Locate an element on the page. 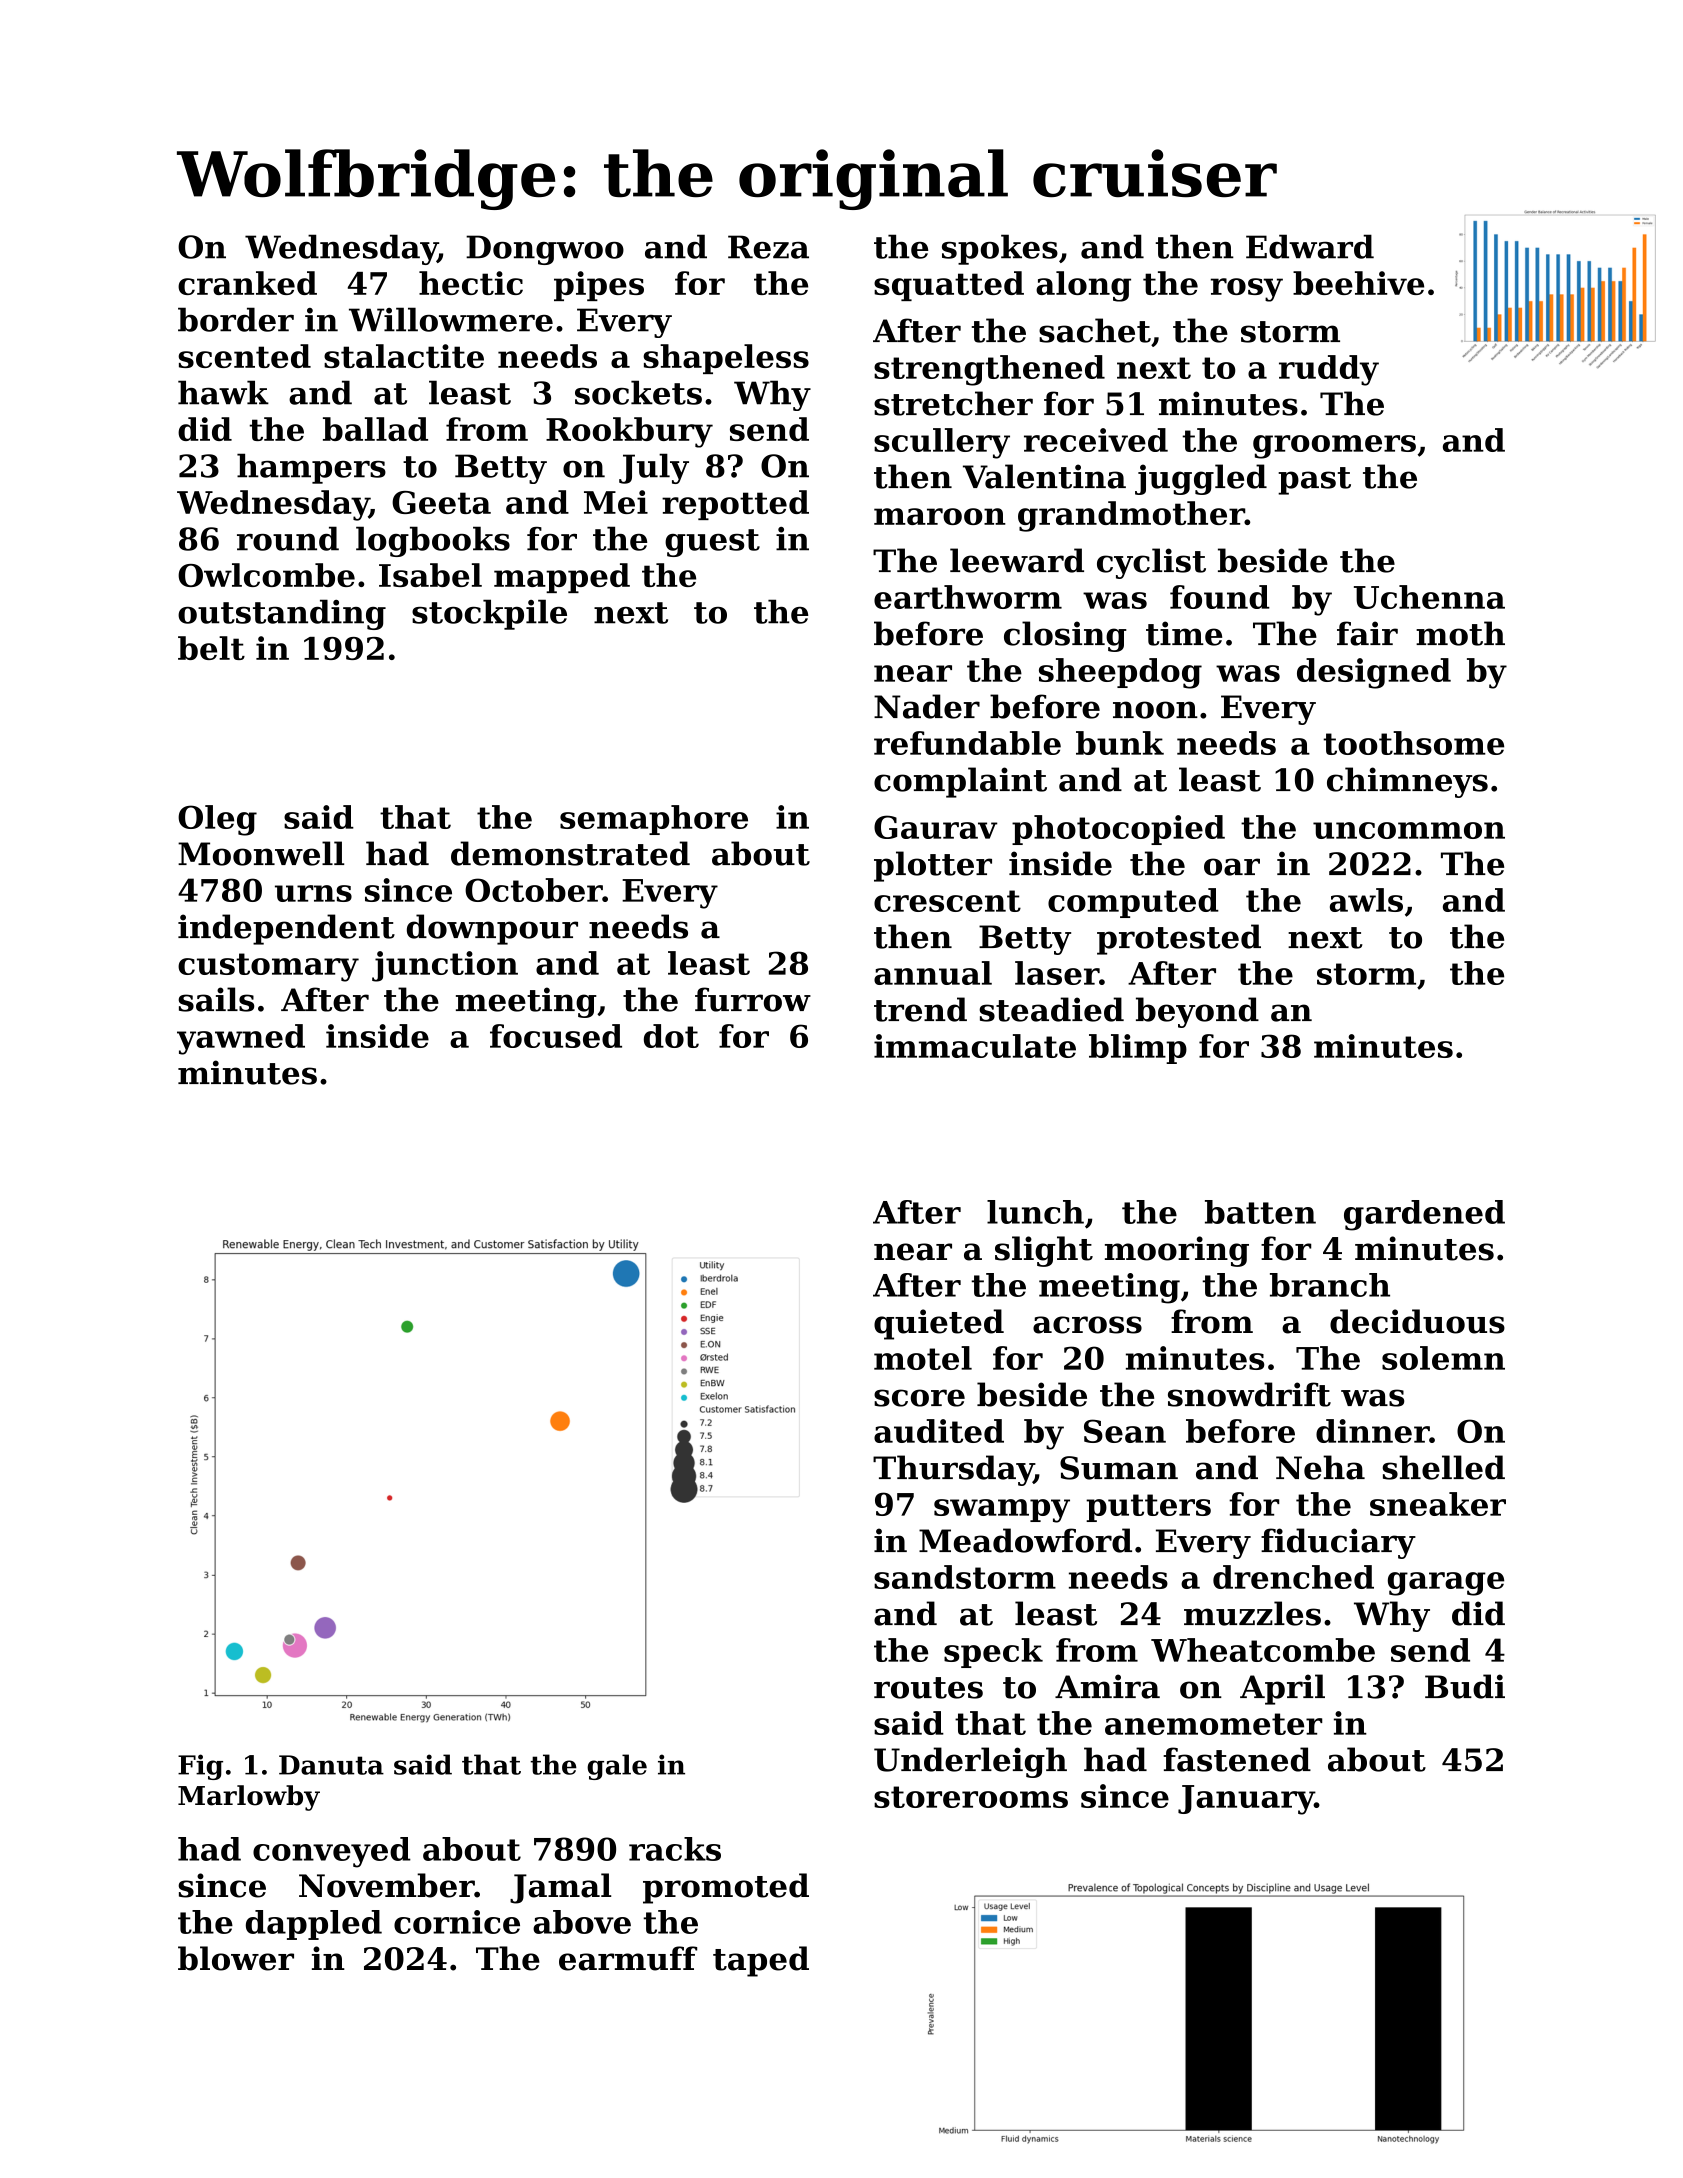 This image has height=2178, width=1683. Edward is located at coordinates (1310, 246).
